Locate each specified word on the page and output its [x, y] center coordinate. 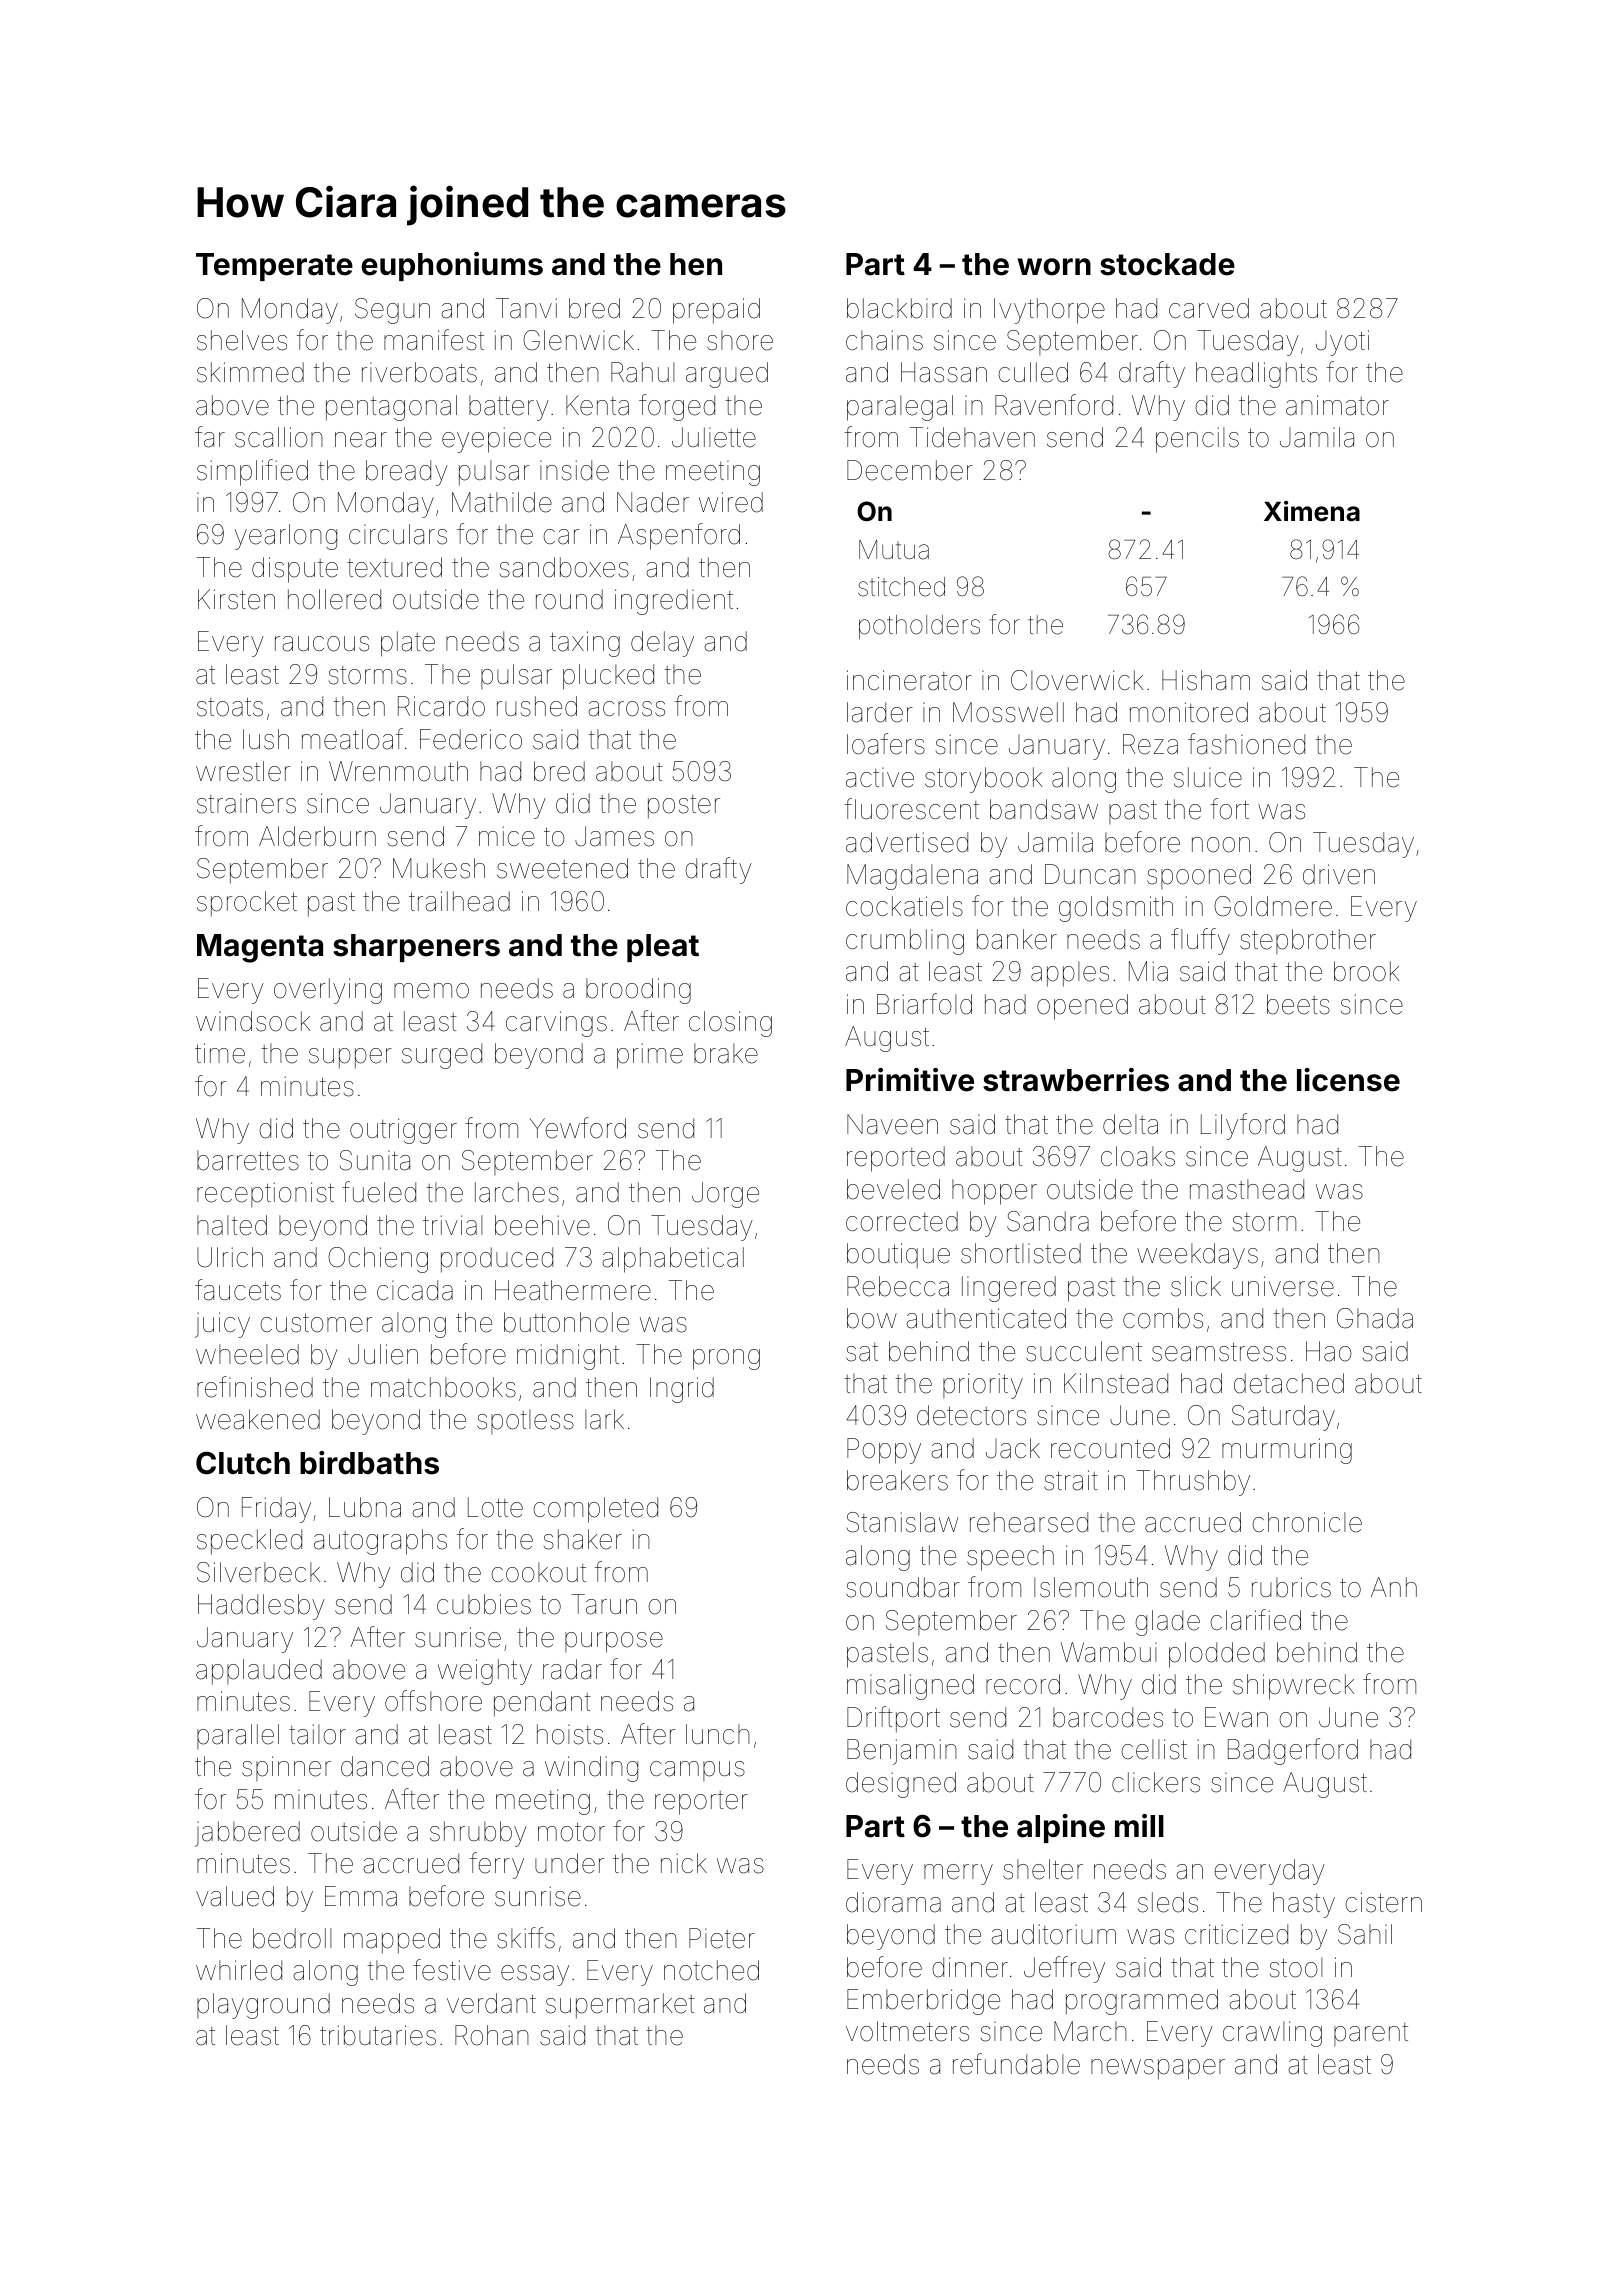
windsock [253, 1021]
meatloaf [352, 739]
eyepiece [496, 440]
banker [1017, 939]
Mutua [894, 550]
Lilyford [1243, 1126]
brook [1366, 971]
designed [901, 1785]
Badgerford [1293, 1751]
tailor [317, 1734]
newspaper [1158, 2069]
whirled [239, 1970]
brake [726, 1053]
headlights [1256, 375]
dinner [970, 1967]
